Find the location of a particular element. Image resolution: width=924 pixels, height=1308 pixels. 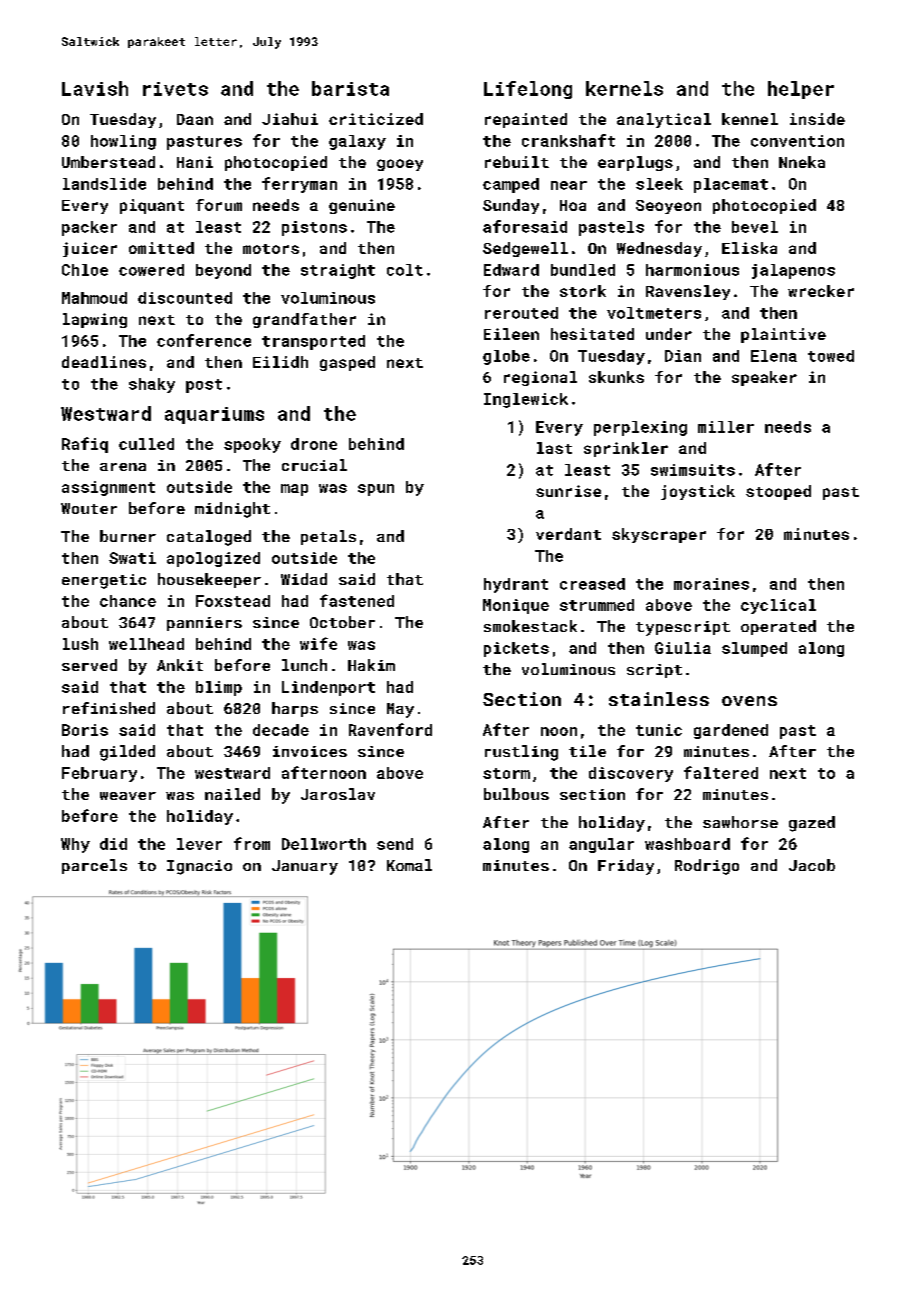

slumped is located at coordinates (754, 649).
